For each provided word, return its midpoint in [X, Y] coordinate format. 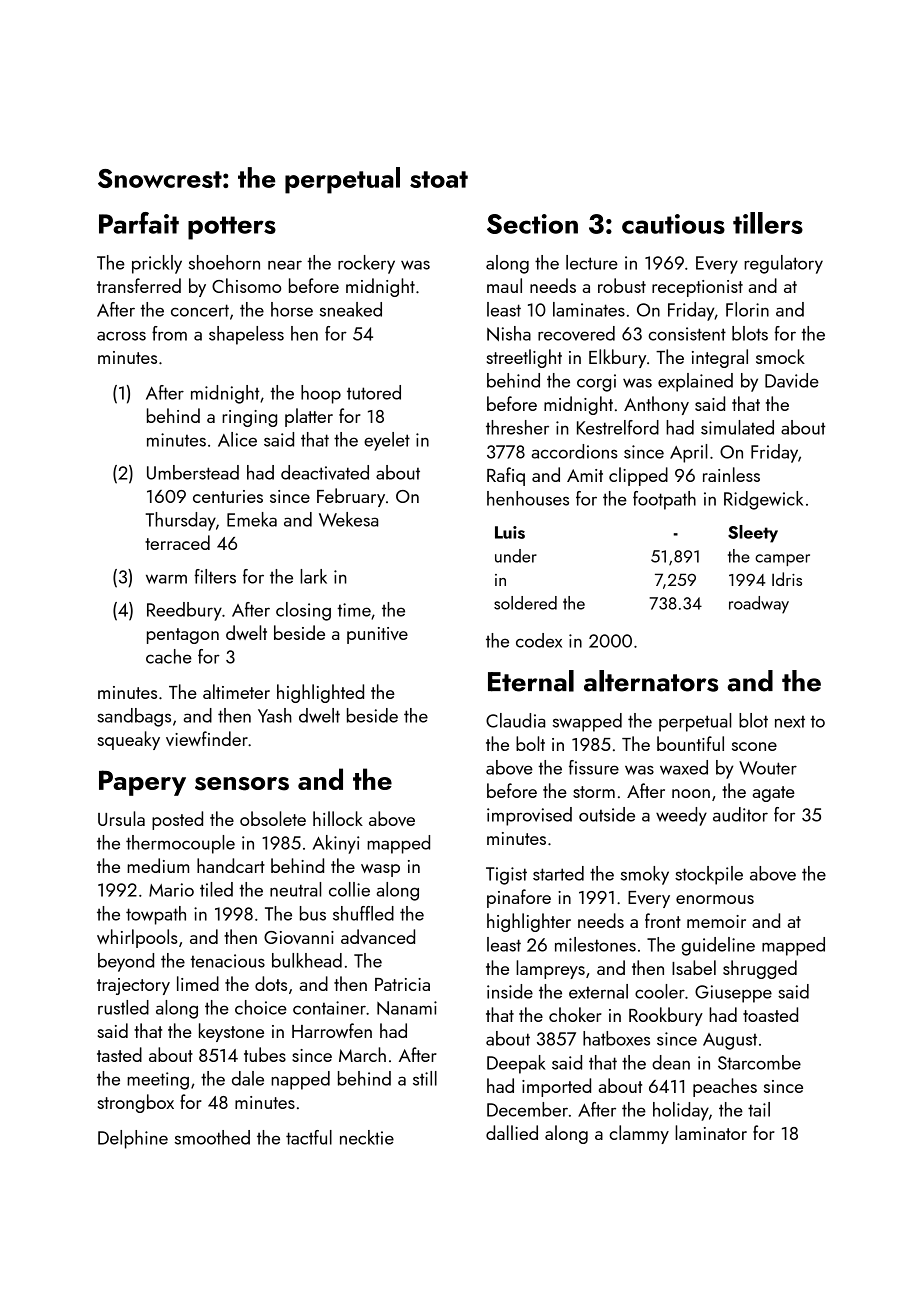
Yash [275, 715]
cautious [673, 224]
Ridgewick [763, 500]
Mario [171, 890]
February [351, 497]
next [790, 722]
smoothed [212, 1137]
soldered [525, 603]
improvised [529, 816]
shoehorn [224, 262]
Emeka [252, 519]
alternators [651, 681]
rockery [366, 264]
